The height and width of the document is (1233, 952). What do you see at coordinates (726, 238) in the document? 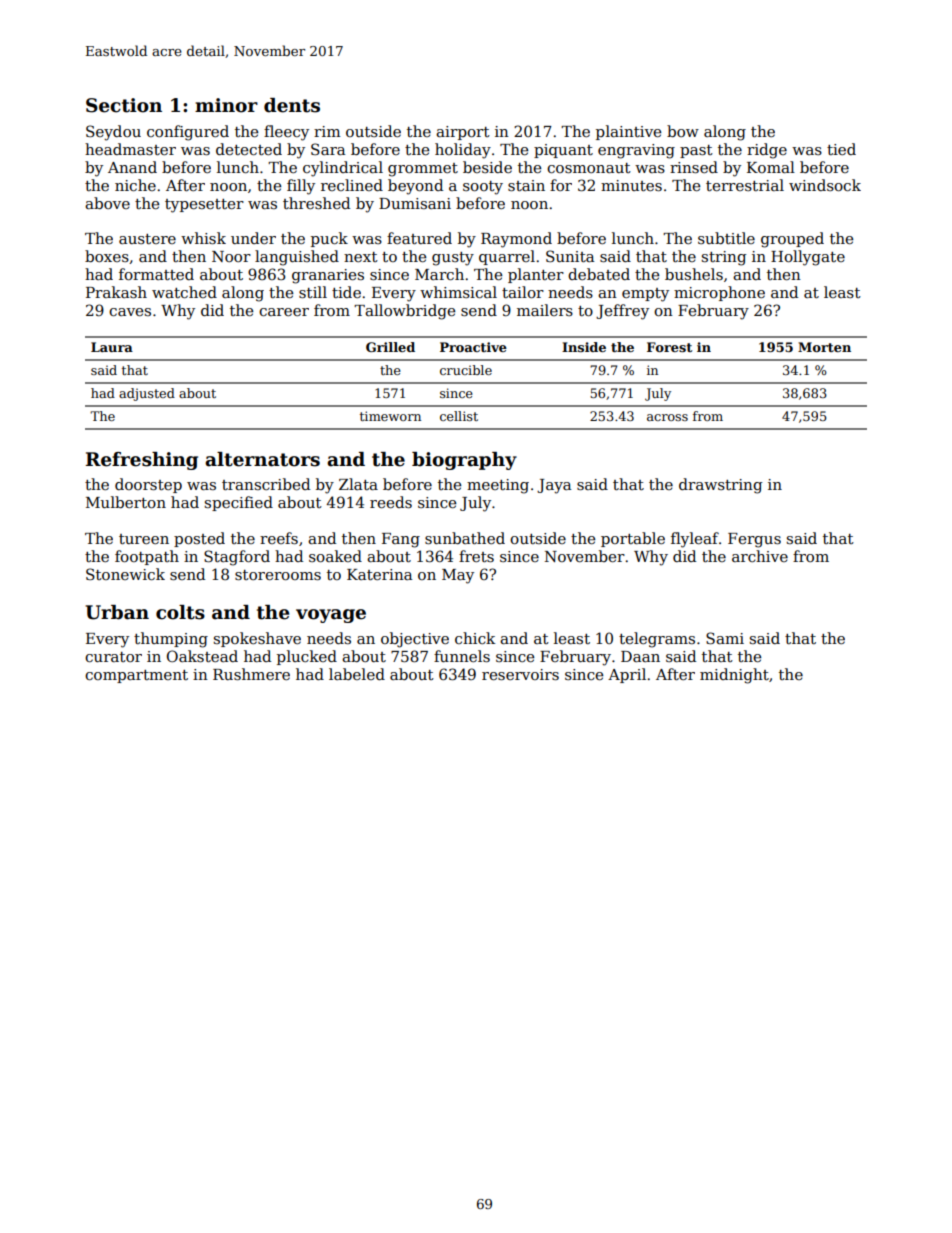
I see `subtitle` at bounding box center [726, 238].
